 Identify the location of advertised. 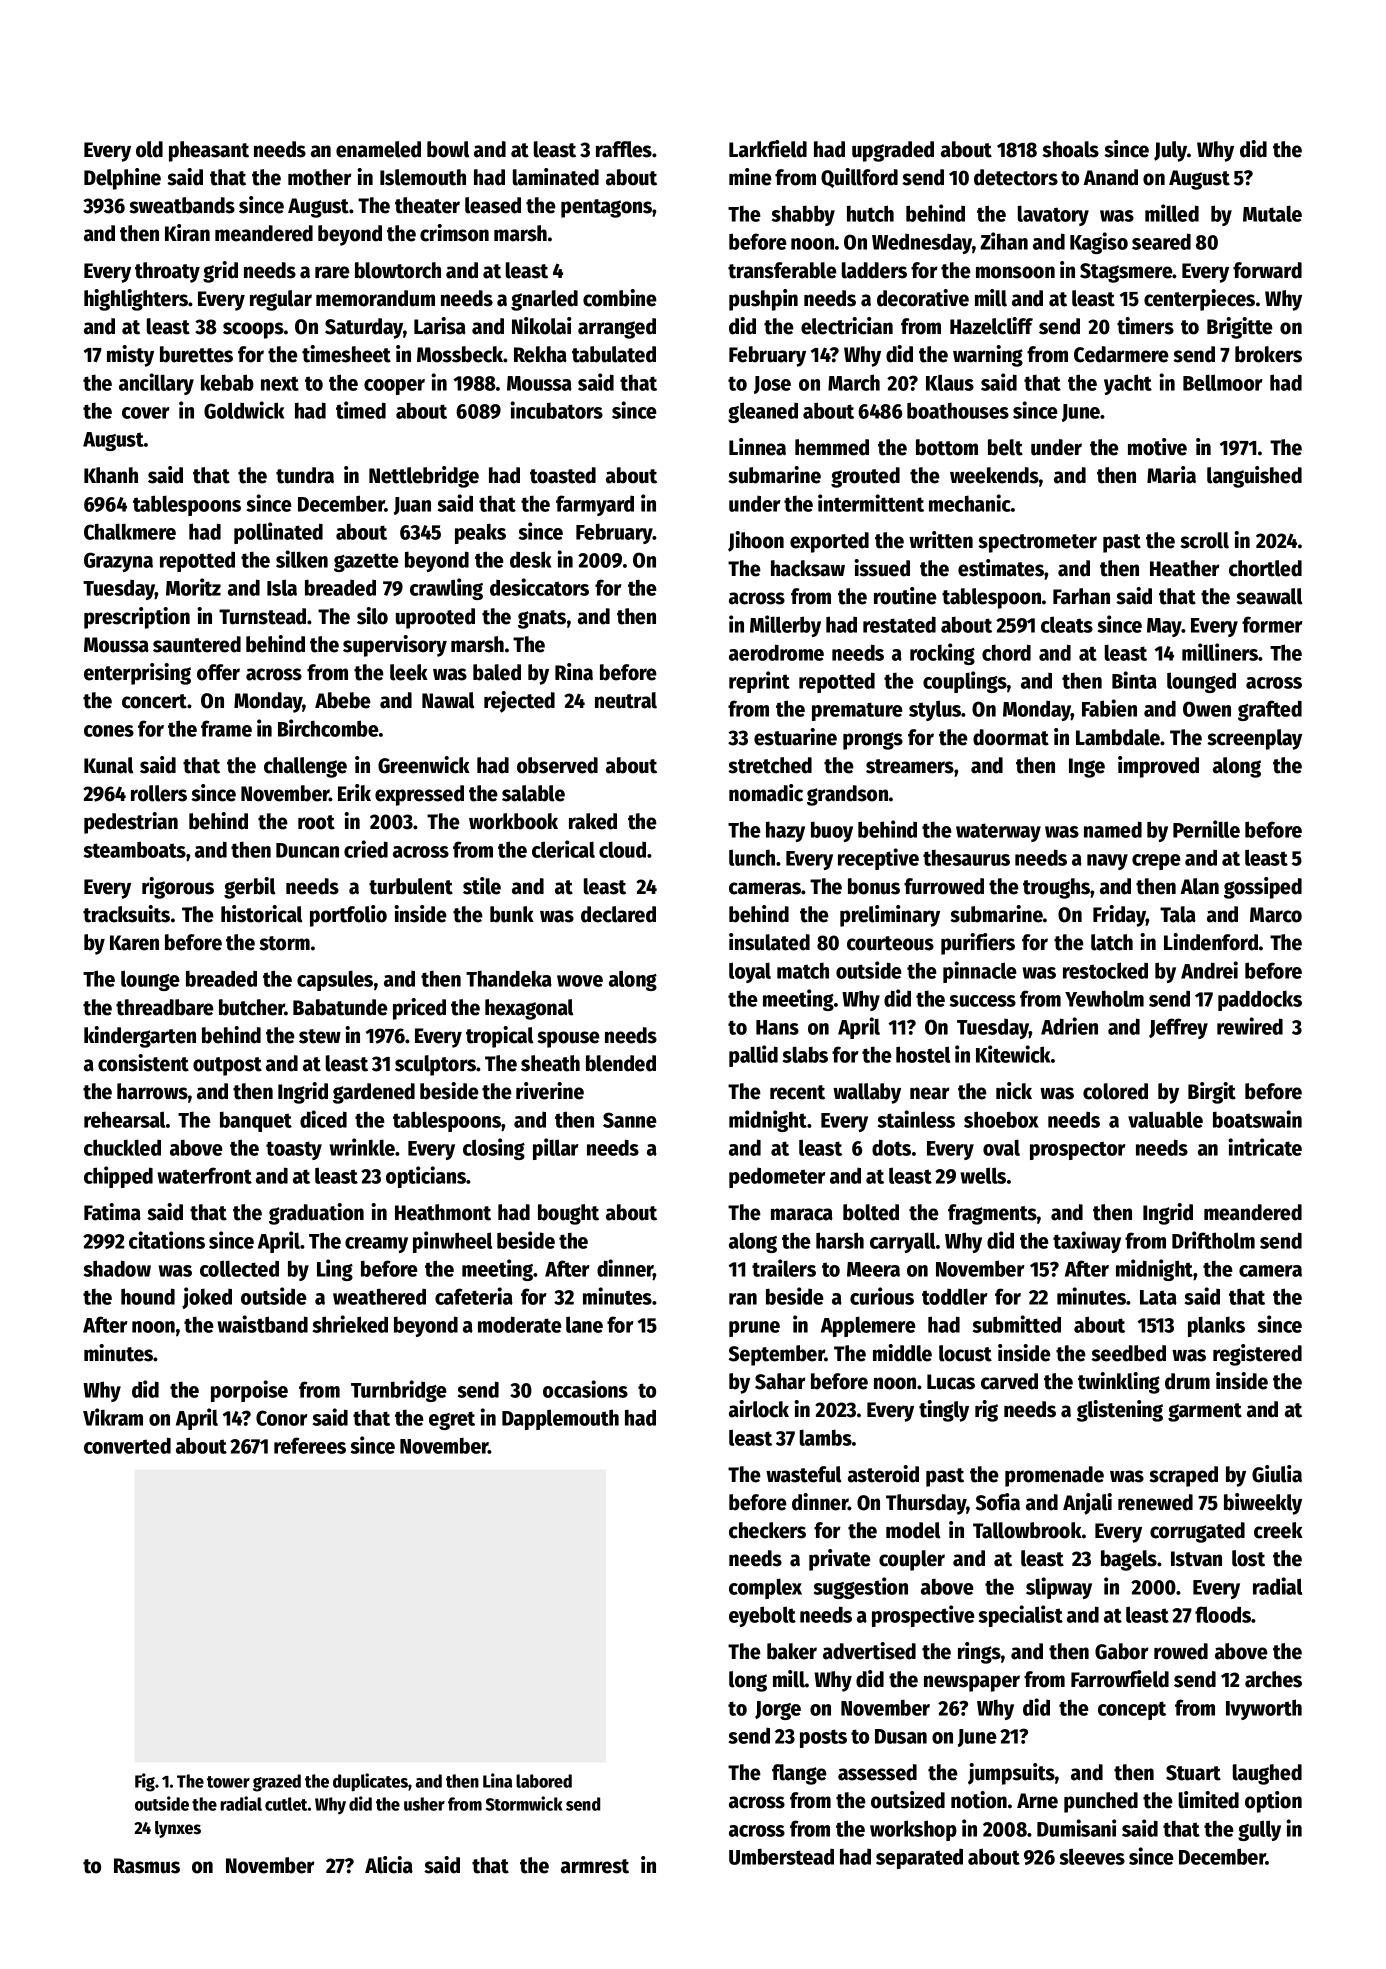
(869, 1651).
